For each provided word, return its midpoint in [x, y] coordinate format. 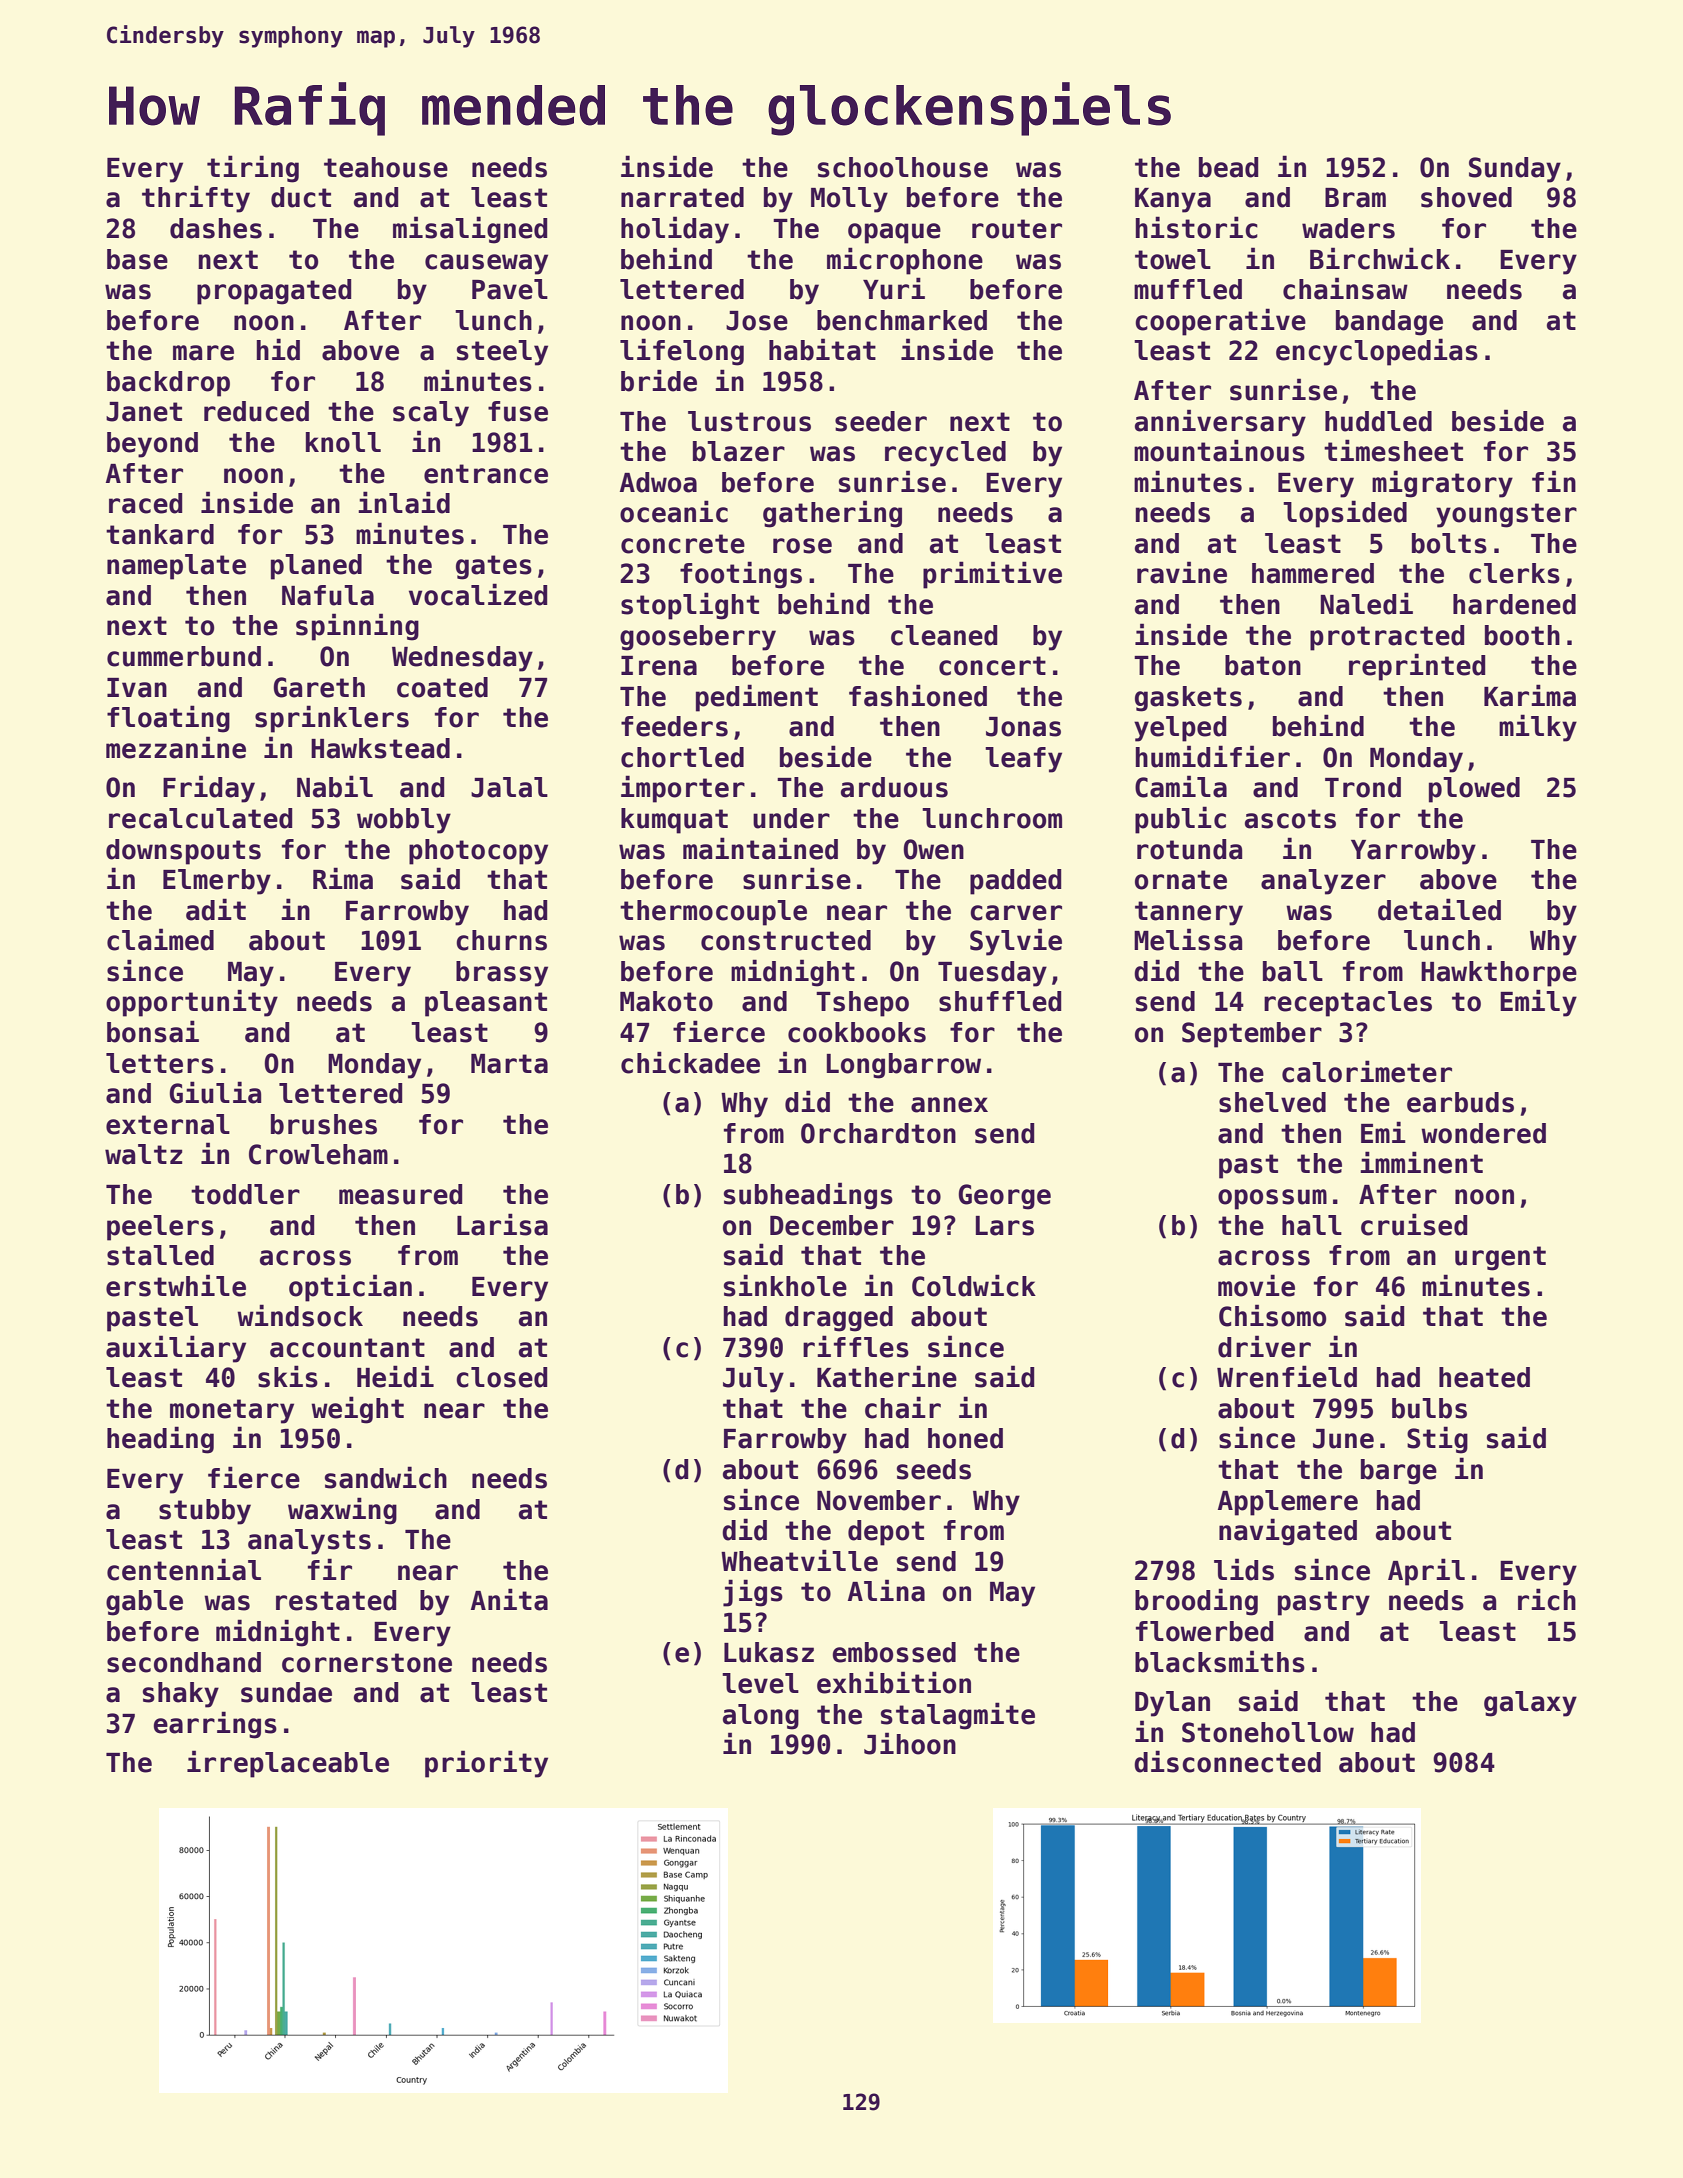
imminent [1421, 1162]
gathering [832, 514]
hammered [1313, 573]
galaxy [1530, 1704]
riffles [856, 1346]
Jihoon [910, 1743]
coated [442, 687]
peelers [160, 1228]
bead [1229, 167]
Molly [849, 200]
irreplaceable [288, 1764]
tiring [253, 169]
